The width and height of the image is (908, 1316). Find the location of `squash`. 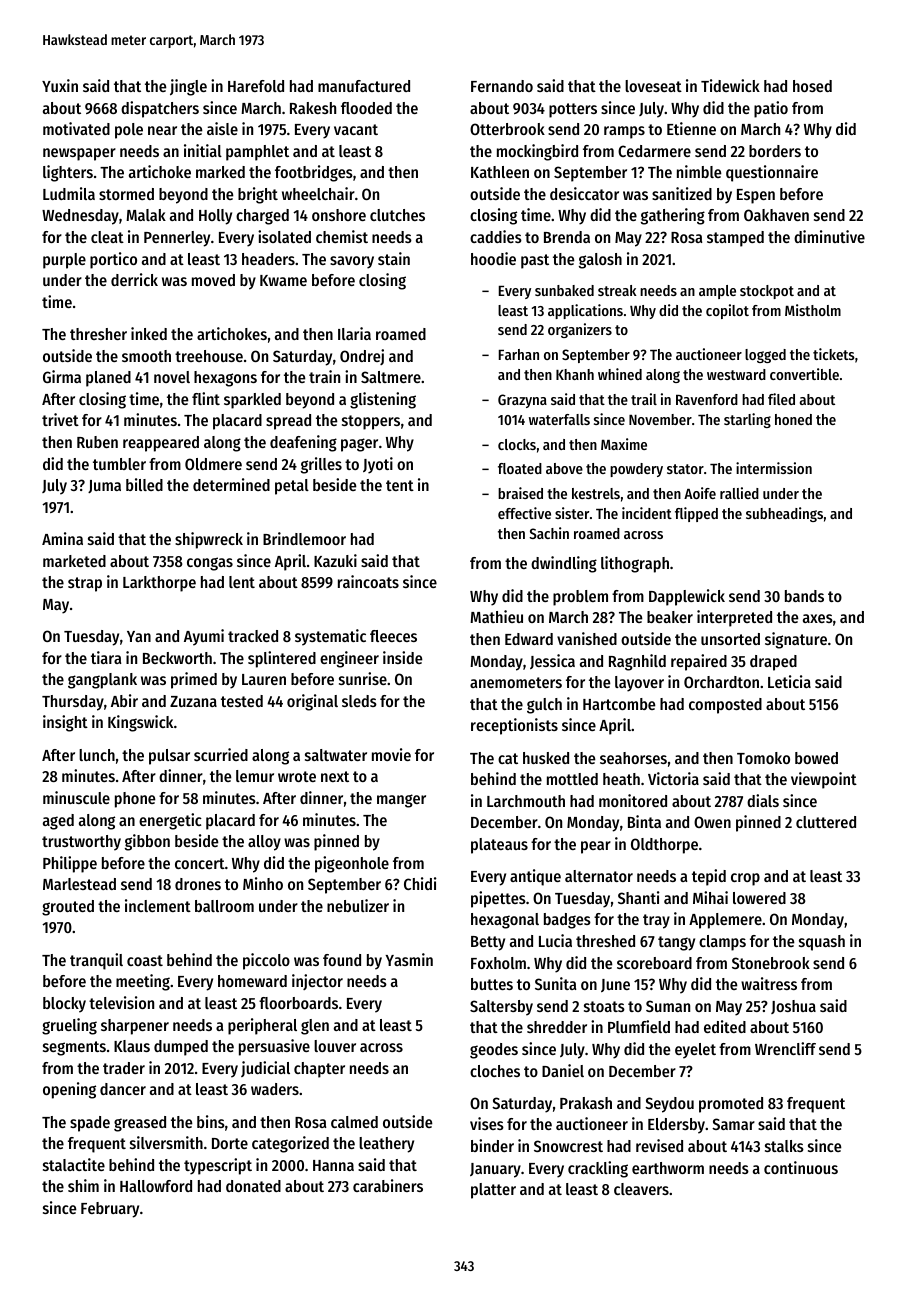

squash is located at coordinates (822, 943).
